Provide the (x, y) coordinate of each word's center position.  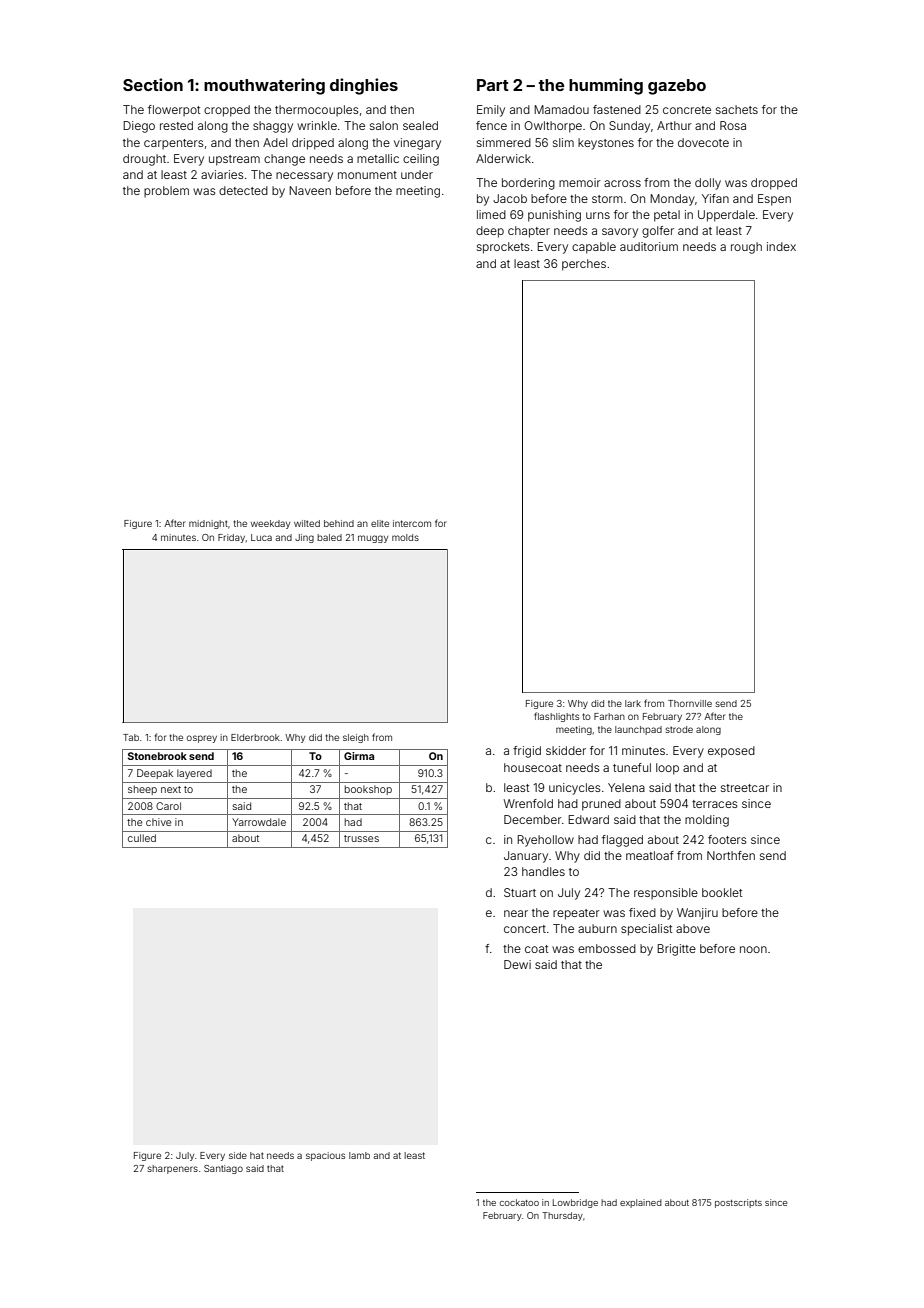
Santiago (223, 1169)
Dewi (517, 964)
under (417, 174)
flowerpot (174, 110)
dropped (774, 184)
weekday (270, 524)
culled (142, 838)
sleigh (356, 738)
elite (380, 523)
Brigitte (676, 950)
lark (633, 703)
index (781, 246)
